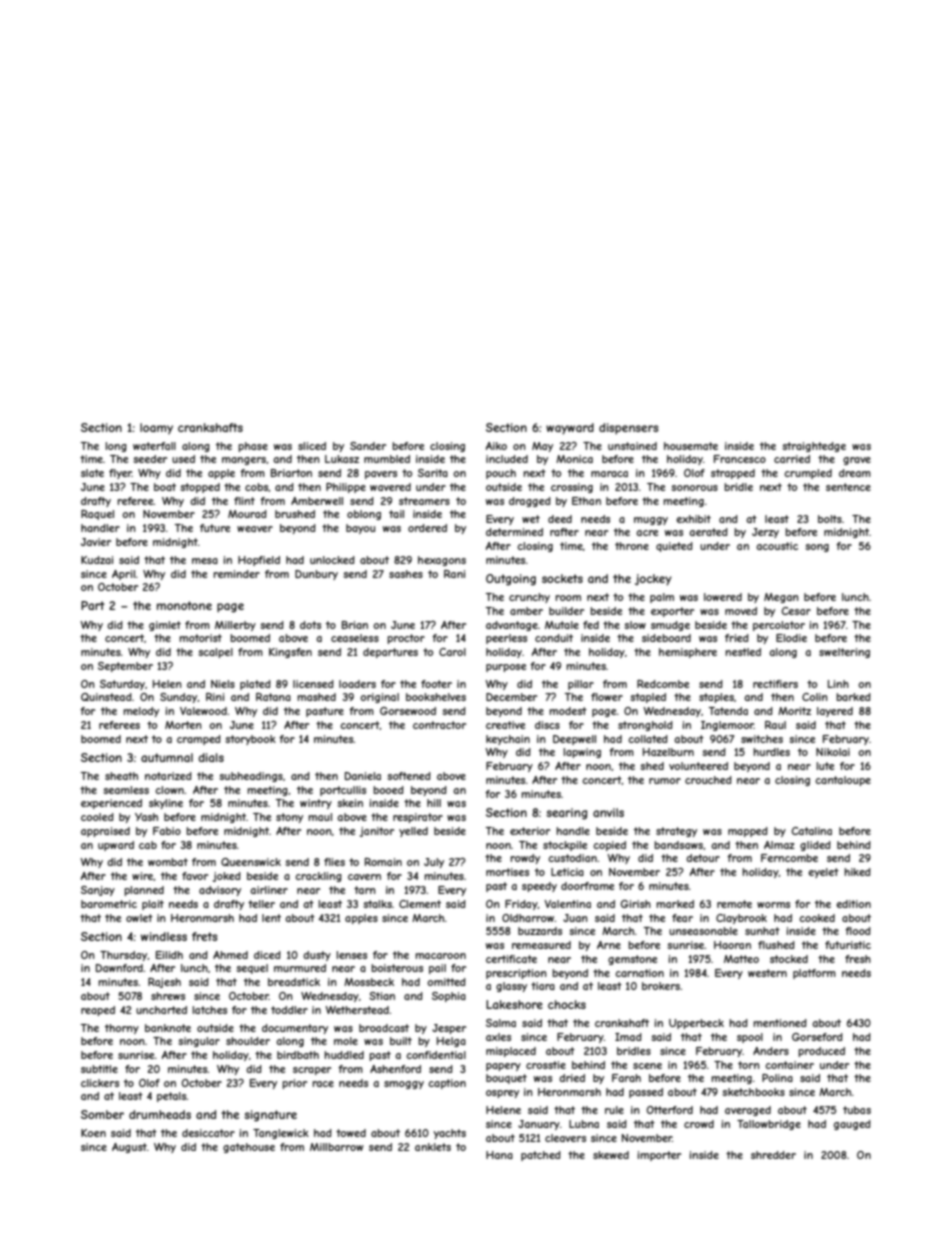 The width and height of the document is (952, 1233). I want to click on pavers, so click(381, 475).
